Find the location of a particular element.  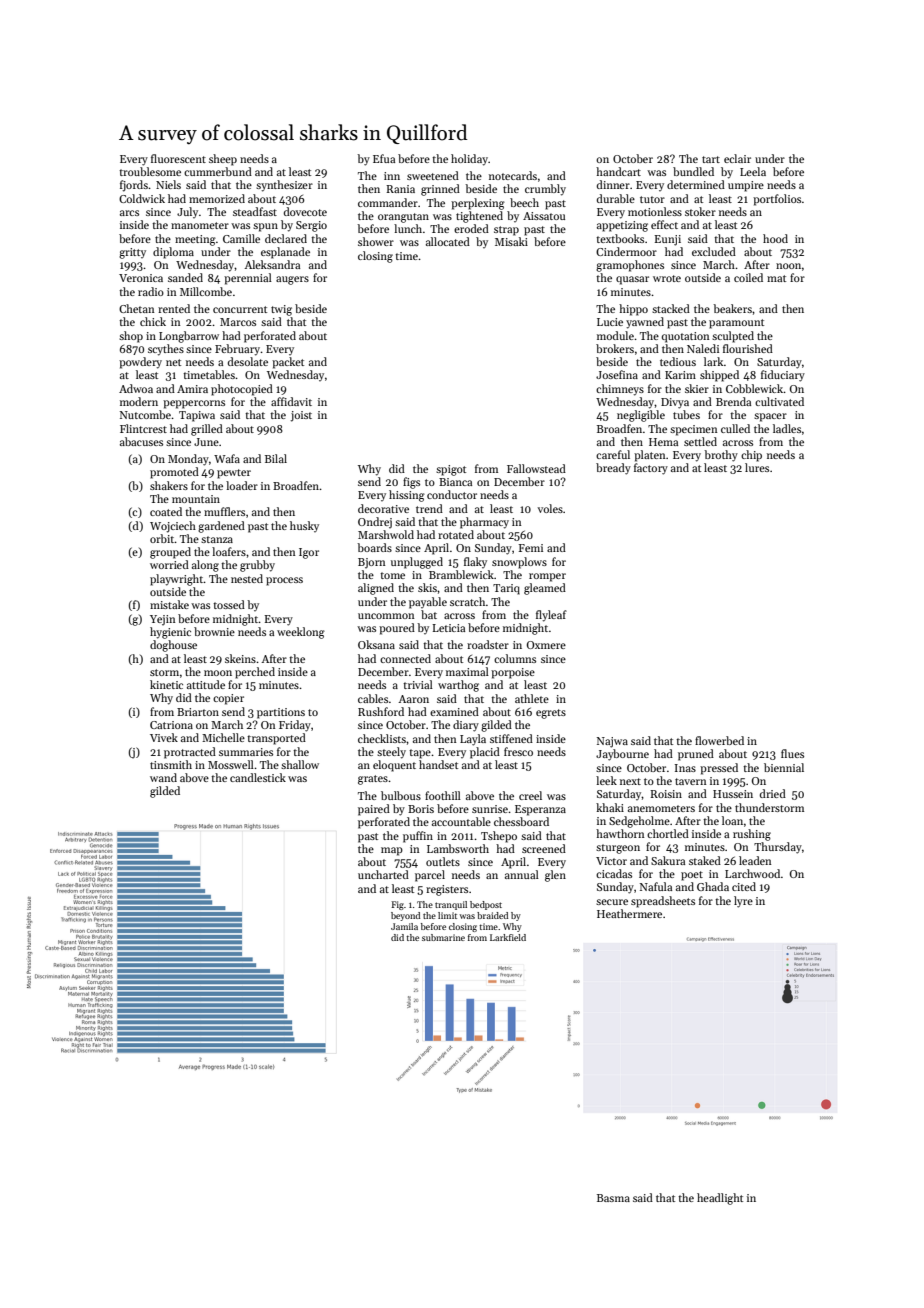

maximal is located at coordinates (467, 671).
